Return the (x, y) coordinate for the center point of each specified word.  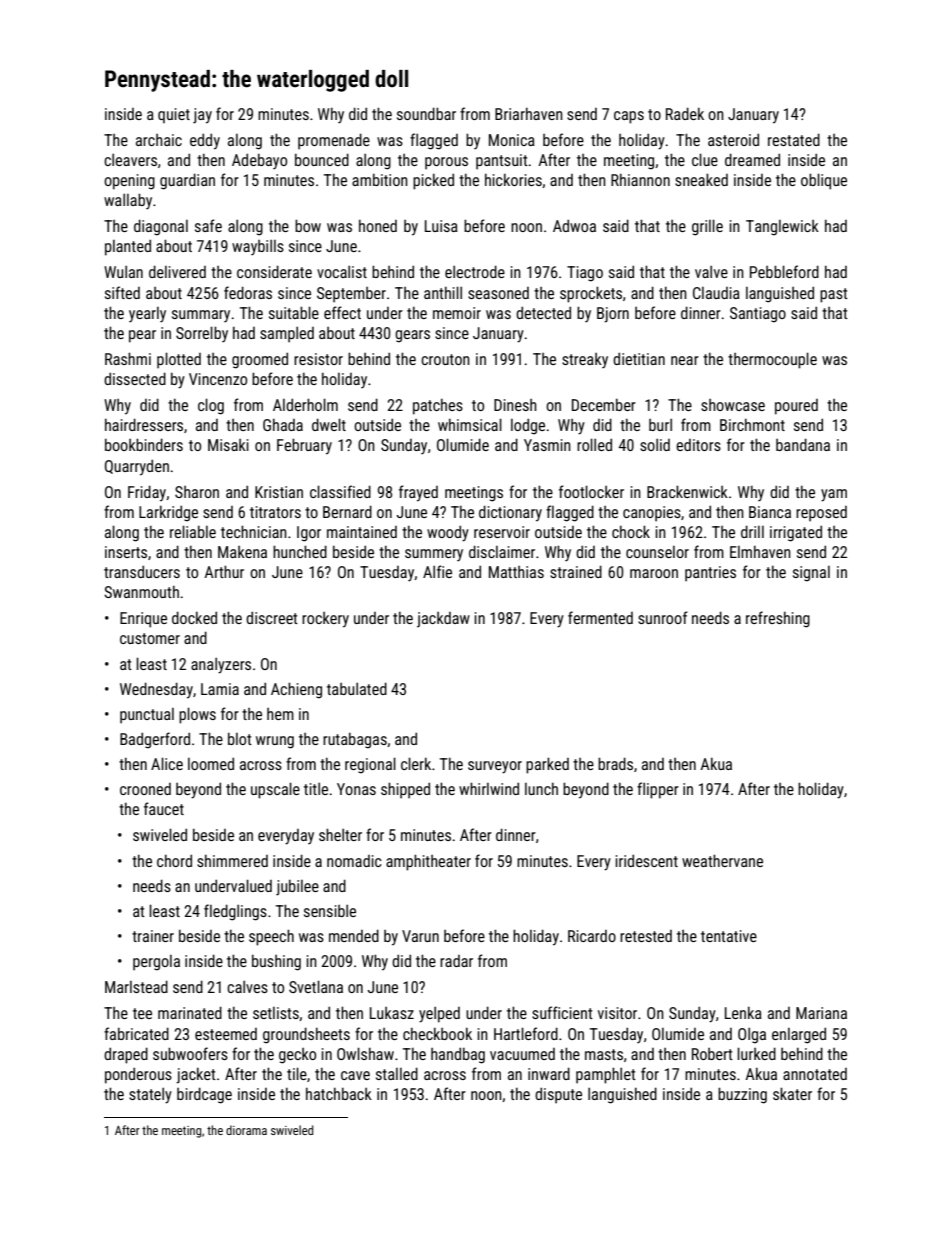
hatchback (339, 1093)
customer (150, 638)
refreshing (778, 619)
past (834, 295)
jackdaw (443, 619)
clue (705, 159)
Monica (512, 140)
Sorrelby (202, 334)
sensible (330, 911)
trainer (153, 936)
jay (202, 116)
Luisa (441, 226)
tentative (729, 936)
